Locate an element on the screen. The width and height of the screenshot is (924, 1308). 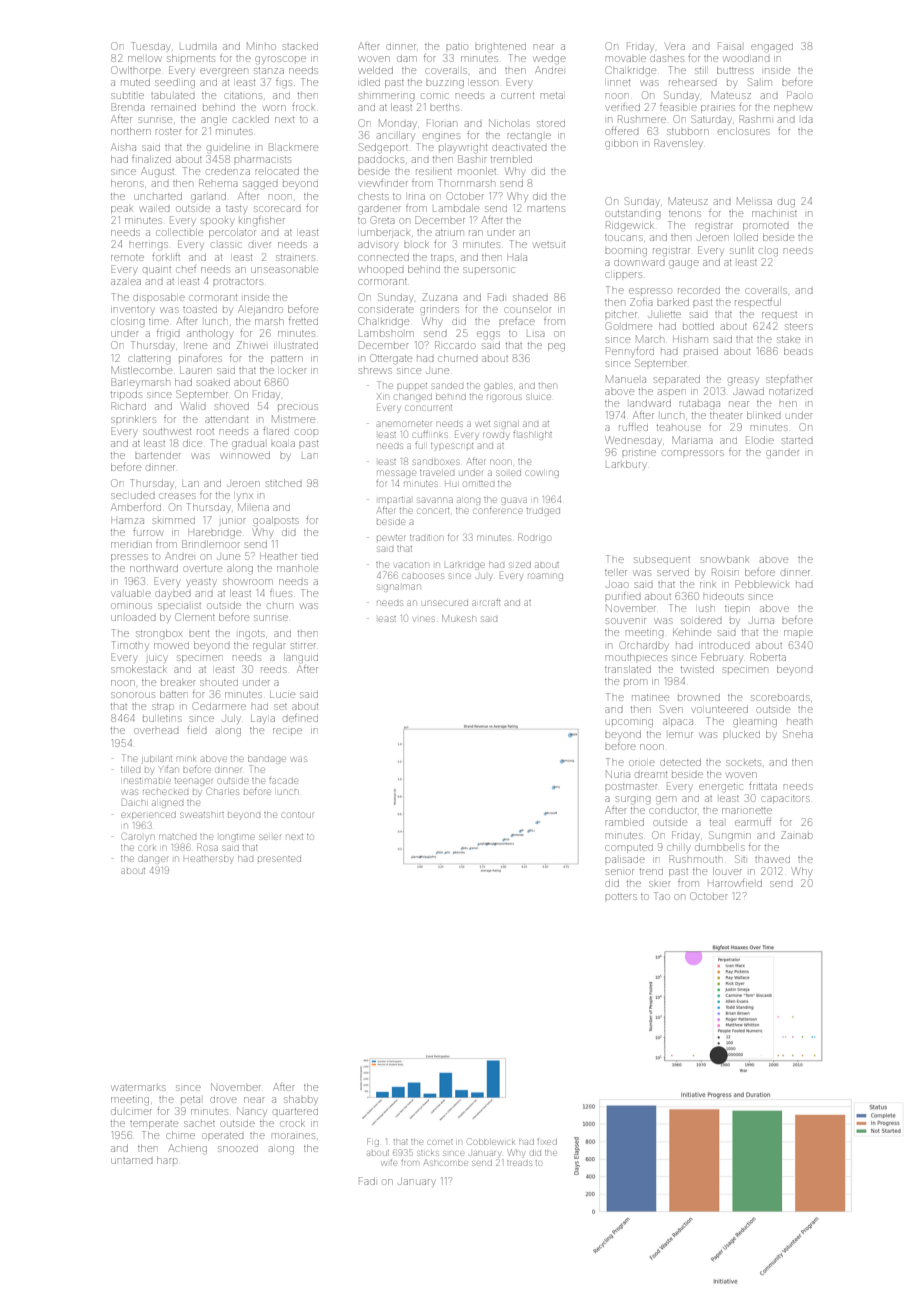
moraines is located at coordinates (293, 1136).
